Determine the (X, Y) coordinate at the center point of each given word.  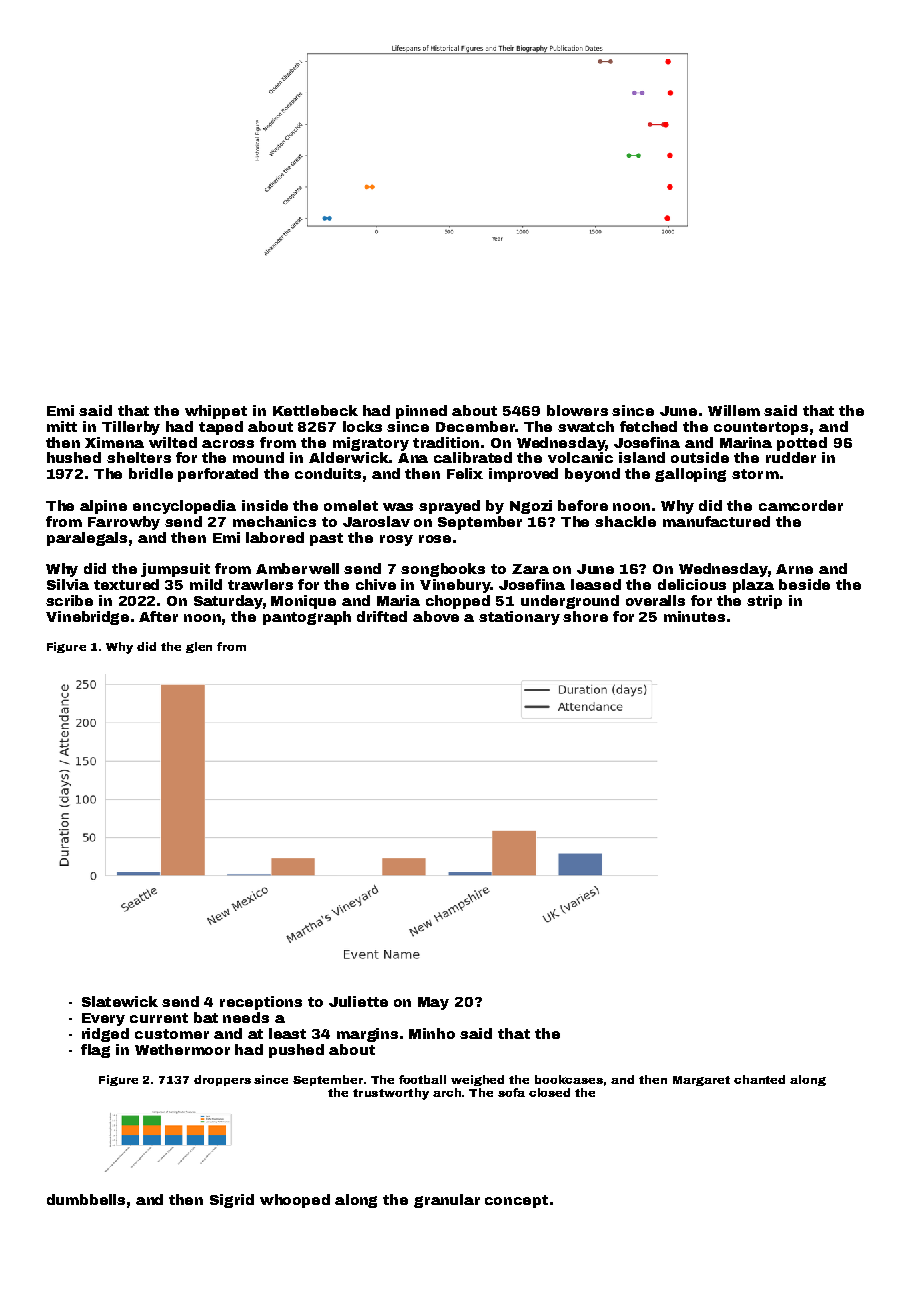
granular (447, 1201)
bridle (151, 473)
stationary (519, 618)
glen (199, 647)
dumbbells (86, 1199)
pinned (421, 412)
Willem (734, 410)
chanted (759, 1079)
